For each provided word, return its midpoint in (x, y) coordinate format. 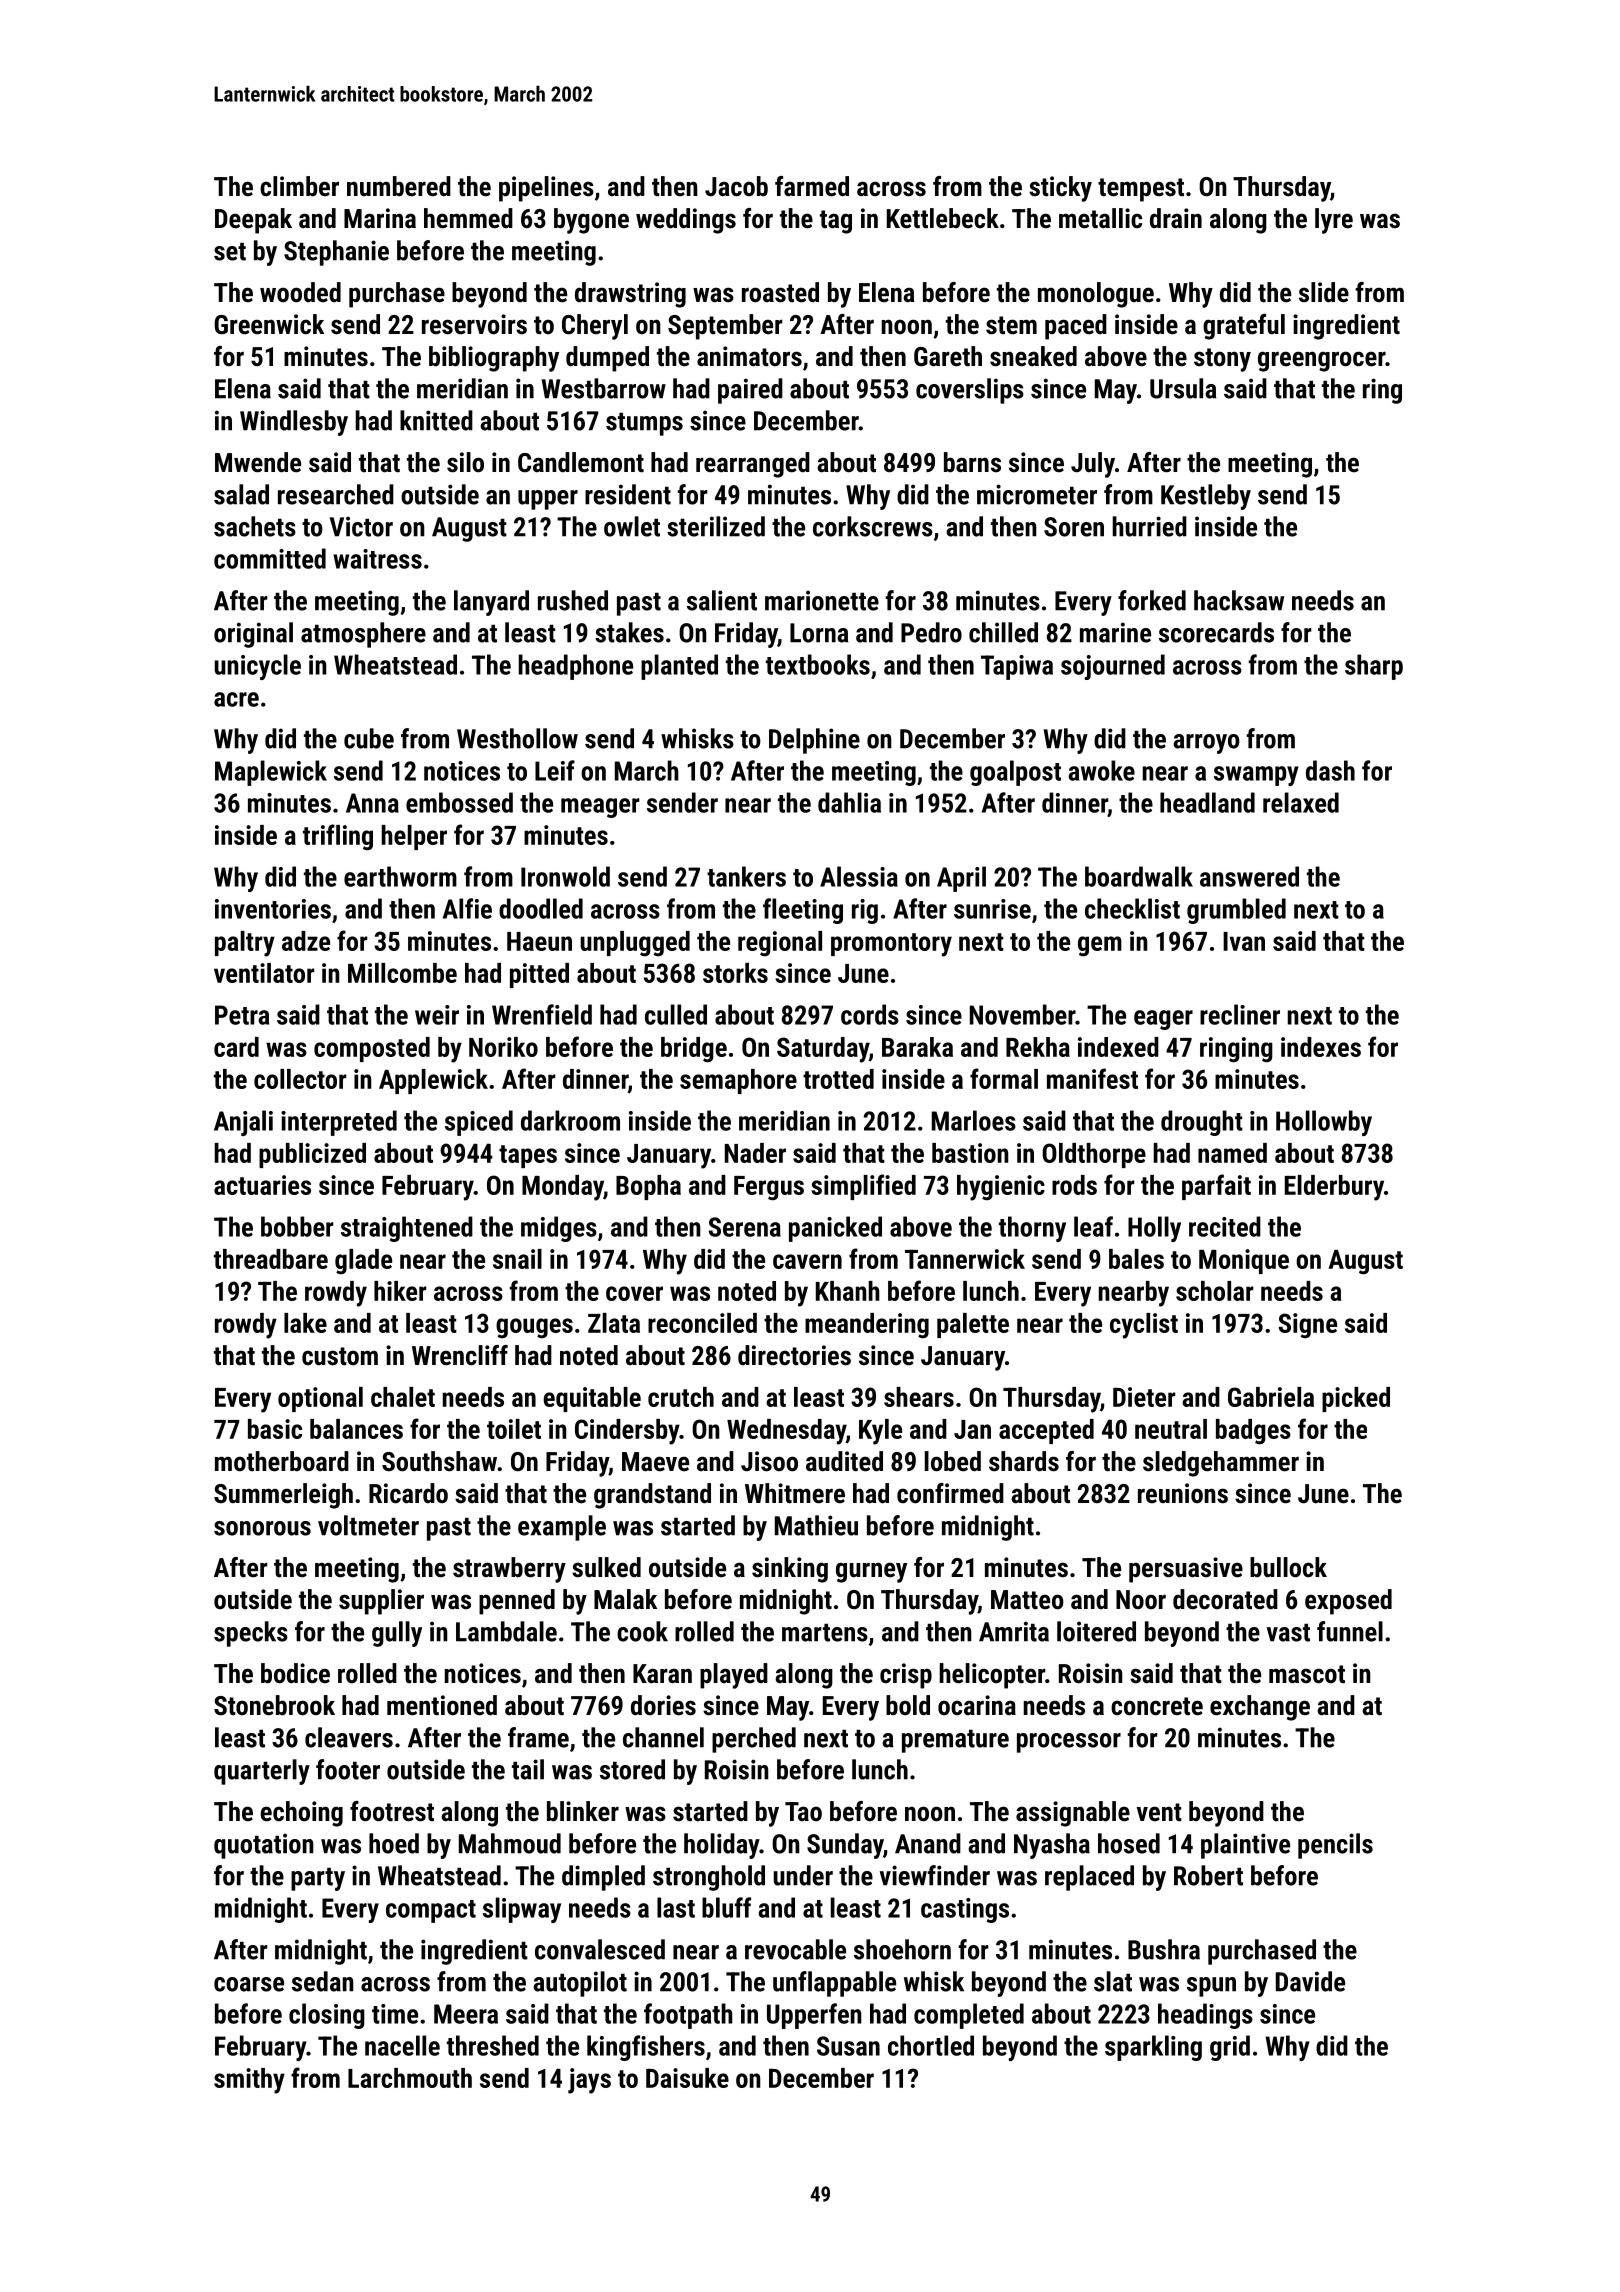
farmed (812, 186)
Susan (848, 2046)
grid (1230, 2048)
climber (299, 186)
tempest (1141, 190)
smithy (249, 2081)
